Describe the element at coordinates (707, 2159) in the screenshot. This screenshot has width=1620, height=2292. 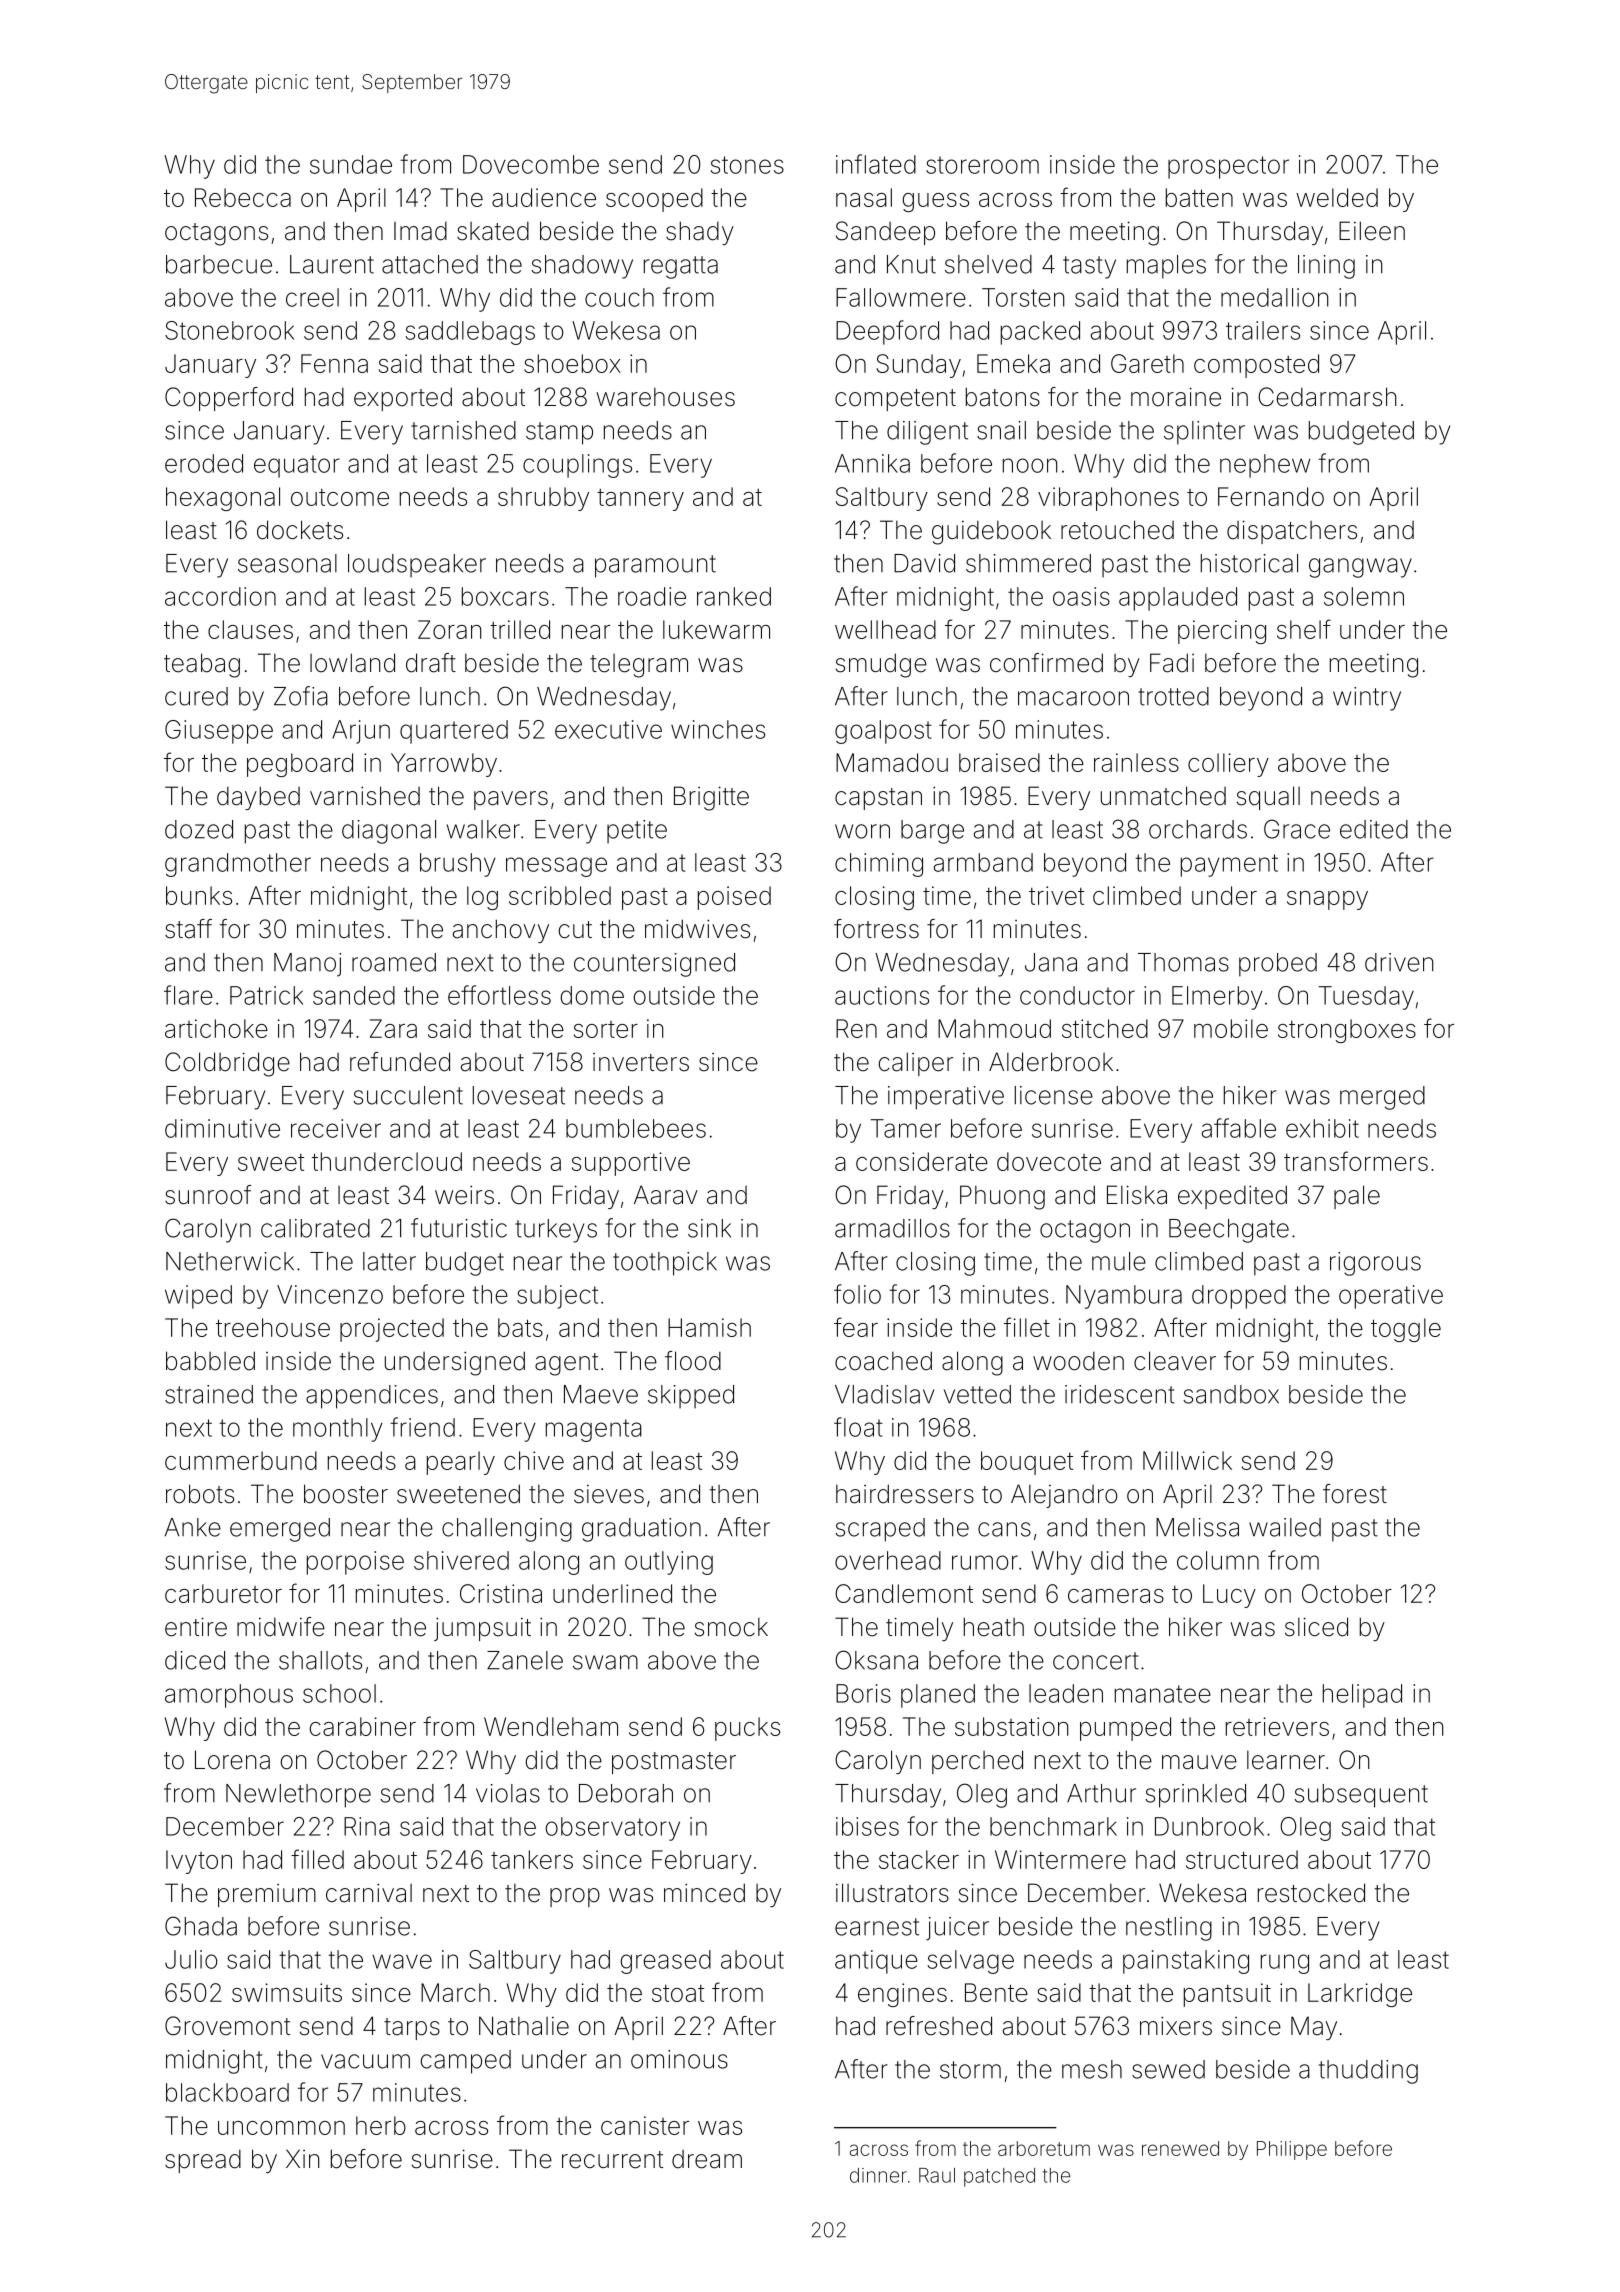
I see `dream` at that location.
